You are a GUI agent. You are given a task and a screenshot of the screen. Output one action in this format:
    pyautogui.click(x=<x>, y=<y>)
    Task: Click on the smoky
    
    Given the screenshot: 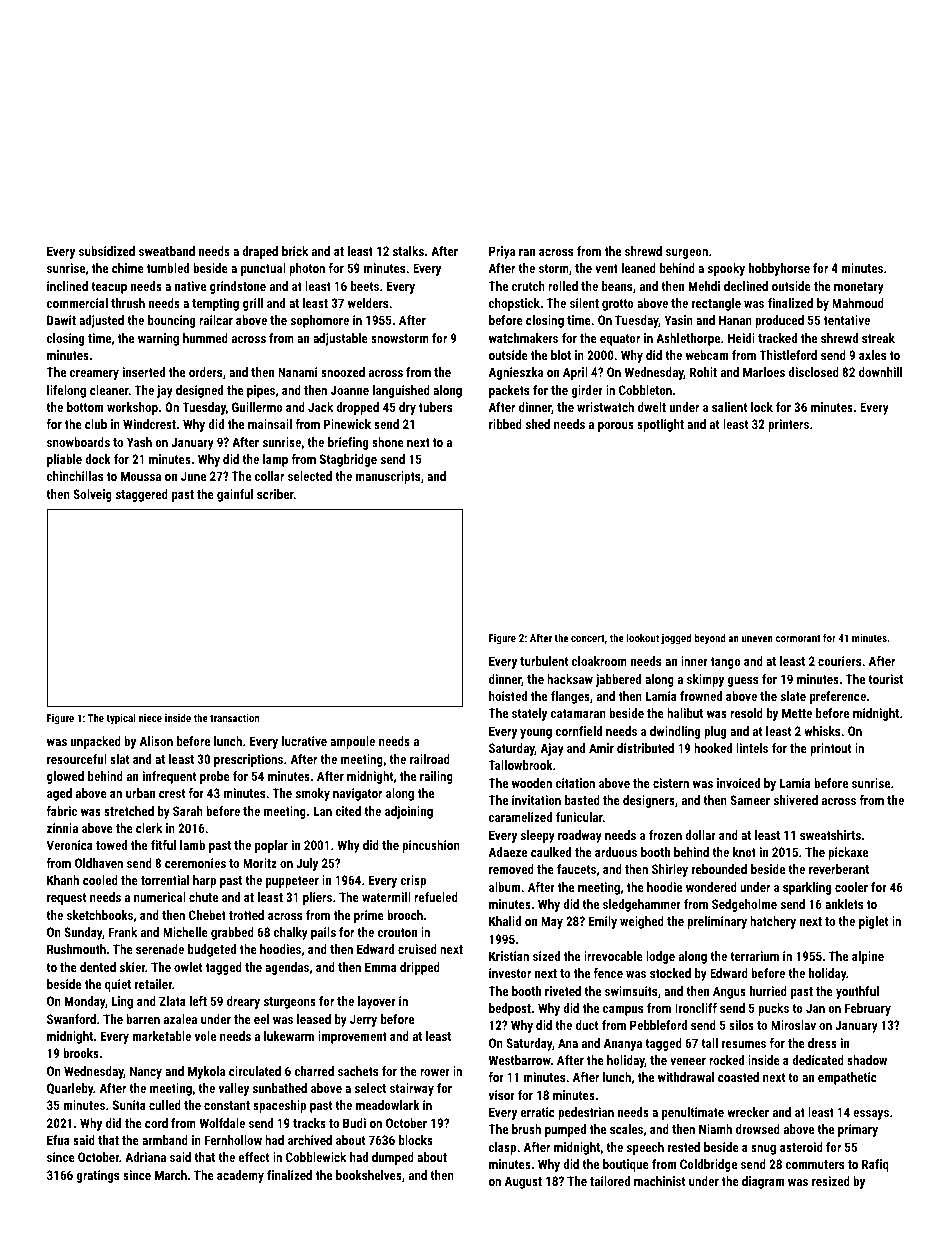 What is the action you would take?
    pyautogui.click(x=313, y=794)
